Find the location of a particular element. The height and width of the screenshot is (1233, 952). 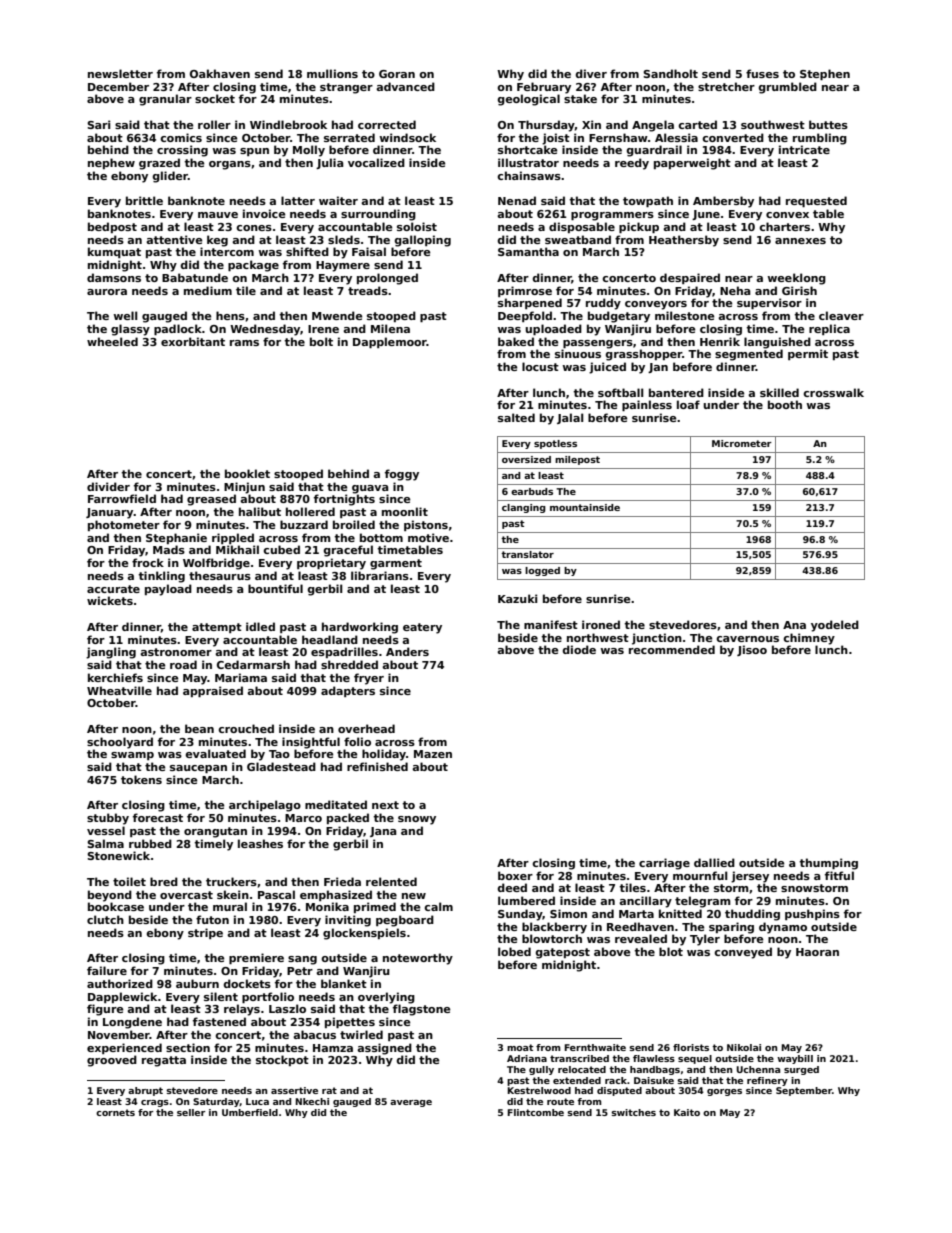

chimney is located at coordinates (809, 639).
